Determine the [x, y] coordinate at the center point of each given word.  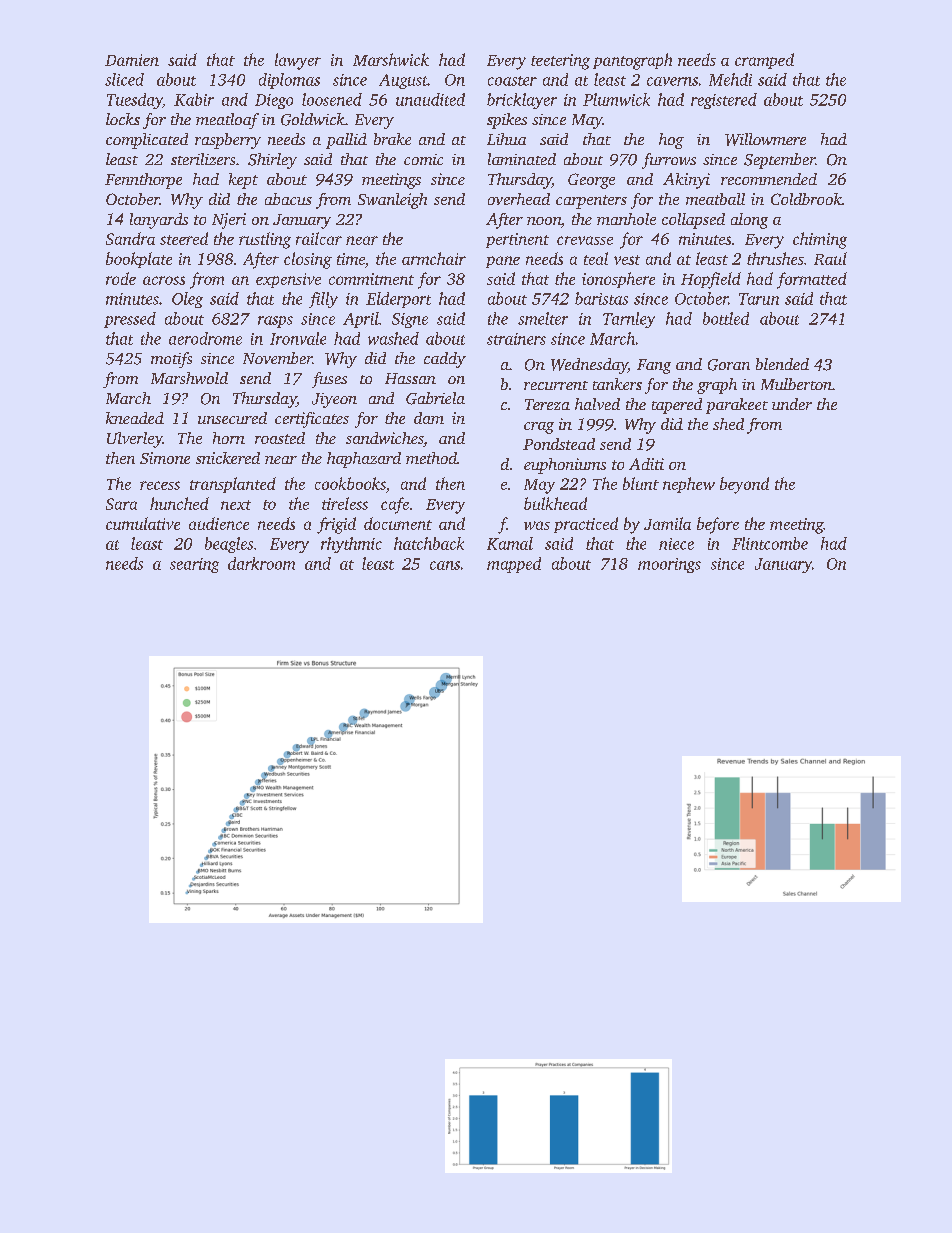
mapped [514, 565]
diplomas [289, 81]
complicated [147, 141]
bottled [726, 318]
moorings [669, 565]
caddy [445, 360]
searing [194, 565]
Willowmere [765, 139]
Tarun [759, 299]
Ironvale [298, 338]
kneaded [135, 418]
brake [392, 139]
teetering [560, 62]
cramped [764, 61]
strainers [516, 339]
